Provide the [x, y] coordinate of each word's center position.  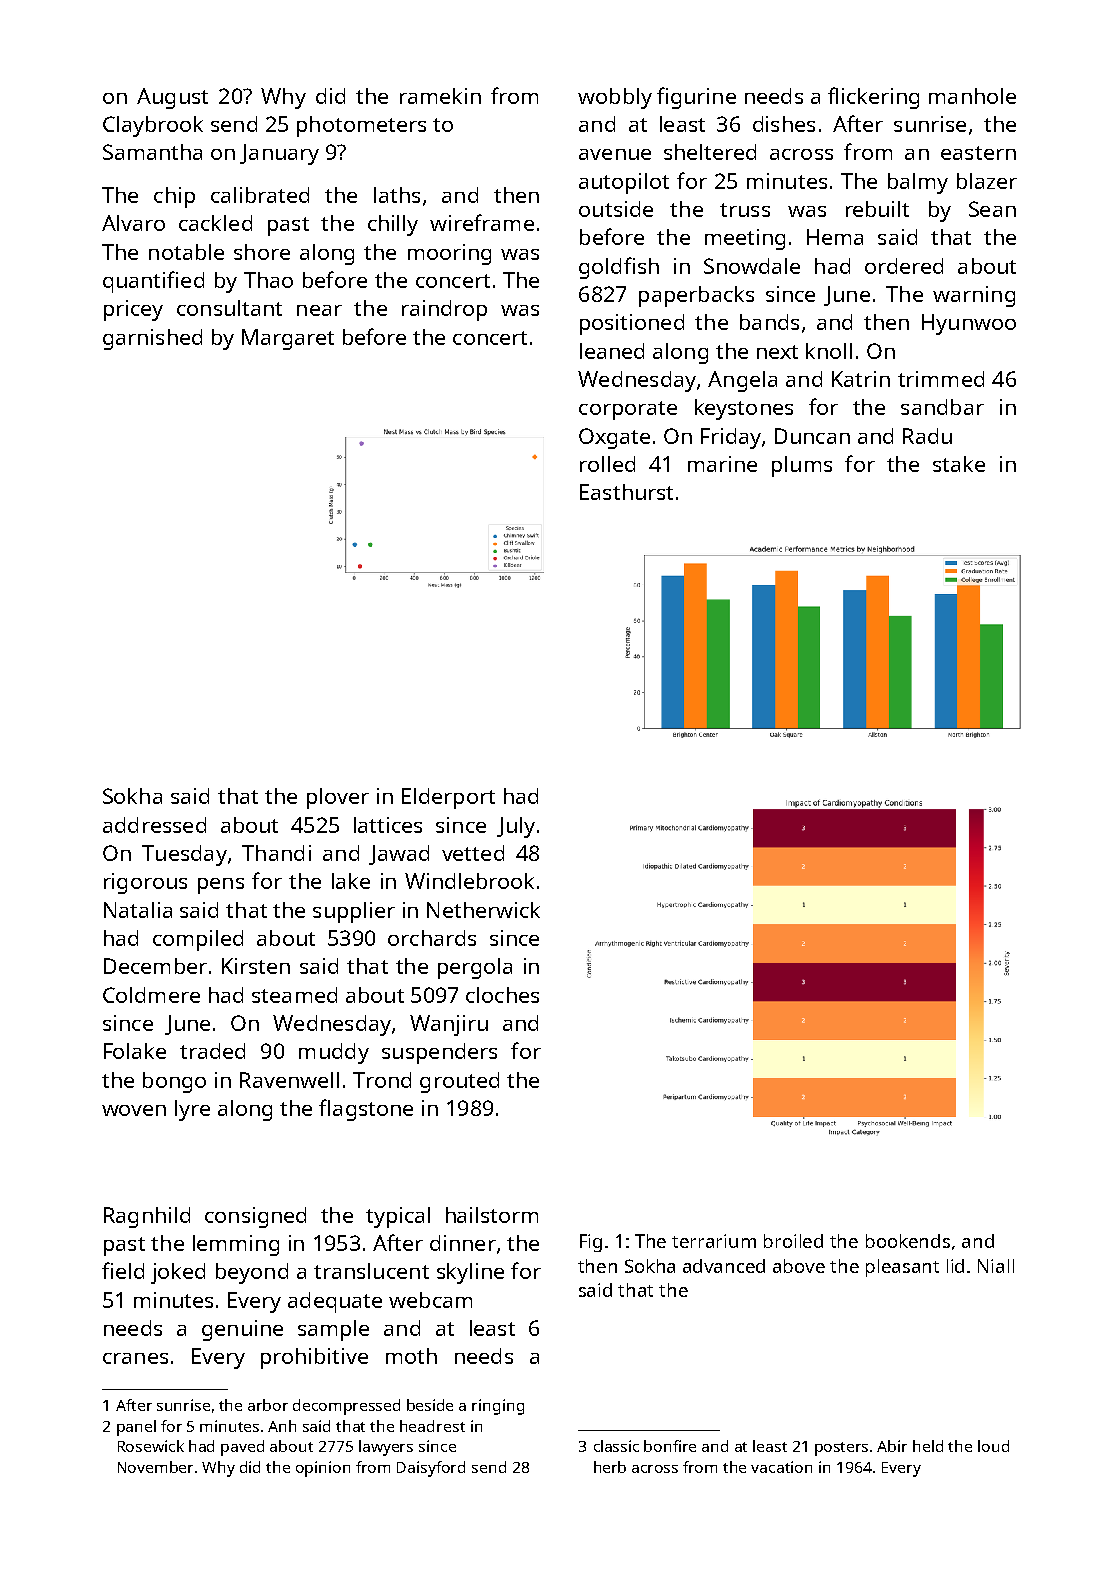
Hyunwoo [969, 324]
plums [802, 466]
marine [722, 464]
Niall [996, 1266]
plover [338, 798]
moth [411, 1356]
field [123, 1270]
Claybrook [153, 126]
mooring [449, 254]
